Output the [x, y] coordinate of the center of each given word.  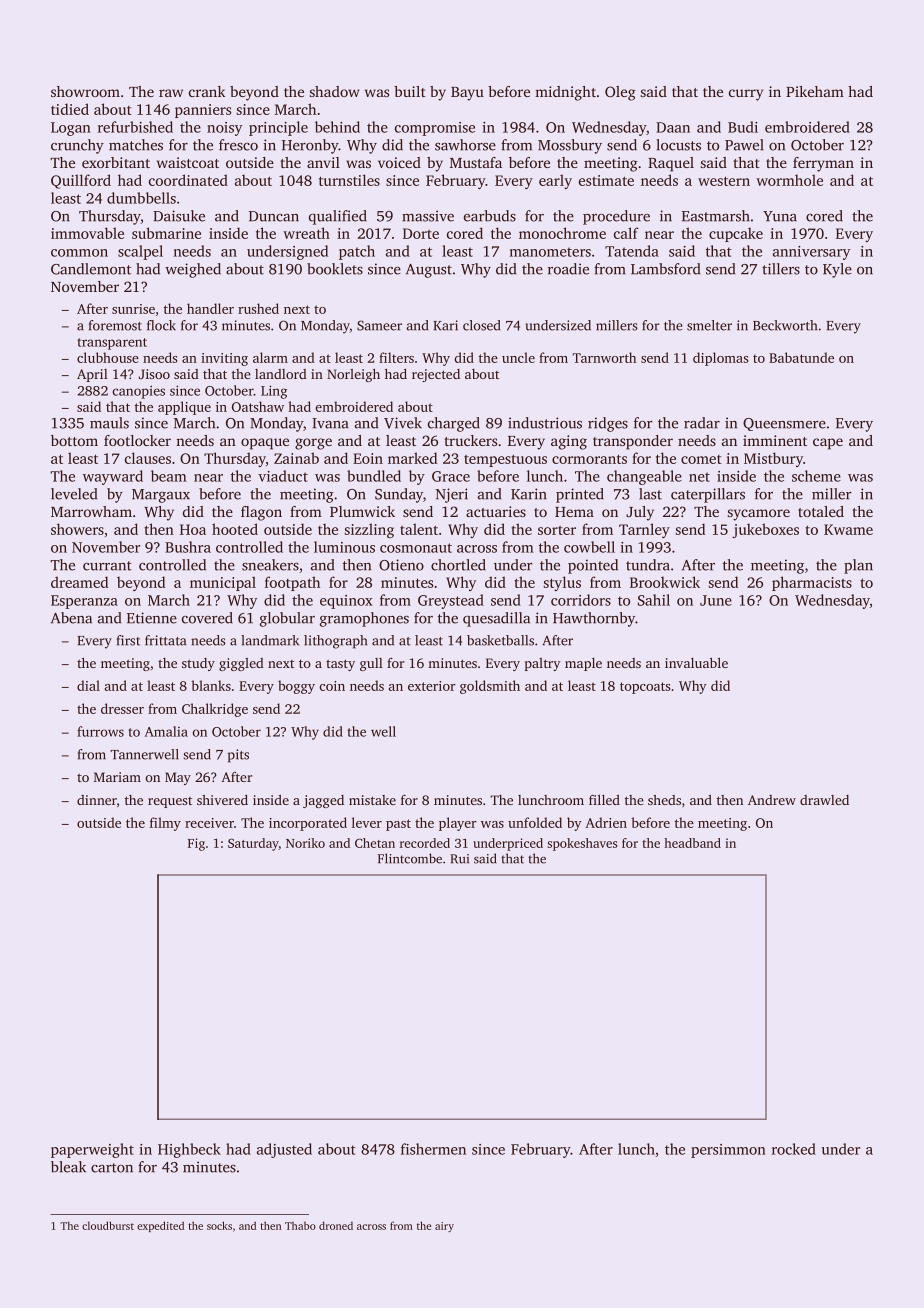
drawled [824, 800]
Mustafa [476, 162]
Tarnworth [604, 357]
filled [604, 800]
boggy [296, 687]
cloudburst [108, 1225]
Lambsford [665, 269]
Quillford [81, 181]
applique [184, 408]
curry [746, 95]
